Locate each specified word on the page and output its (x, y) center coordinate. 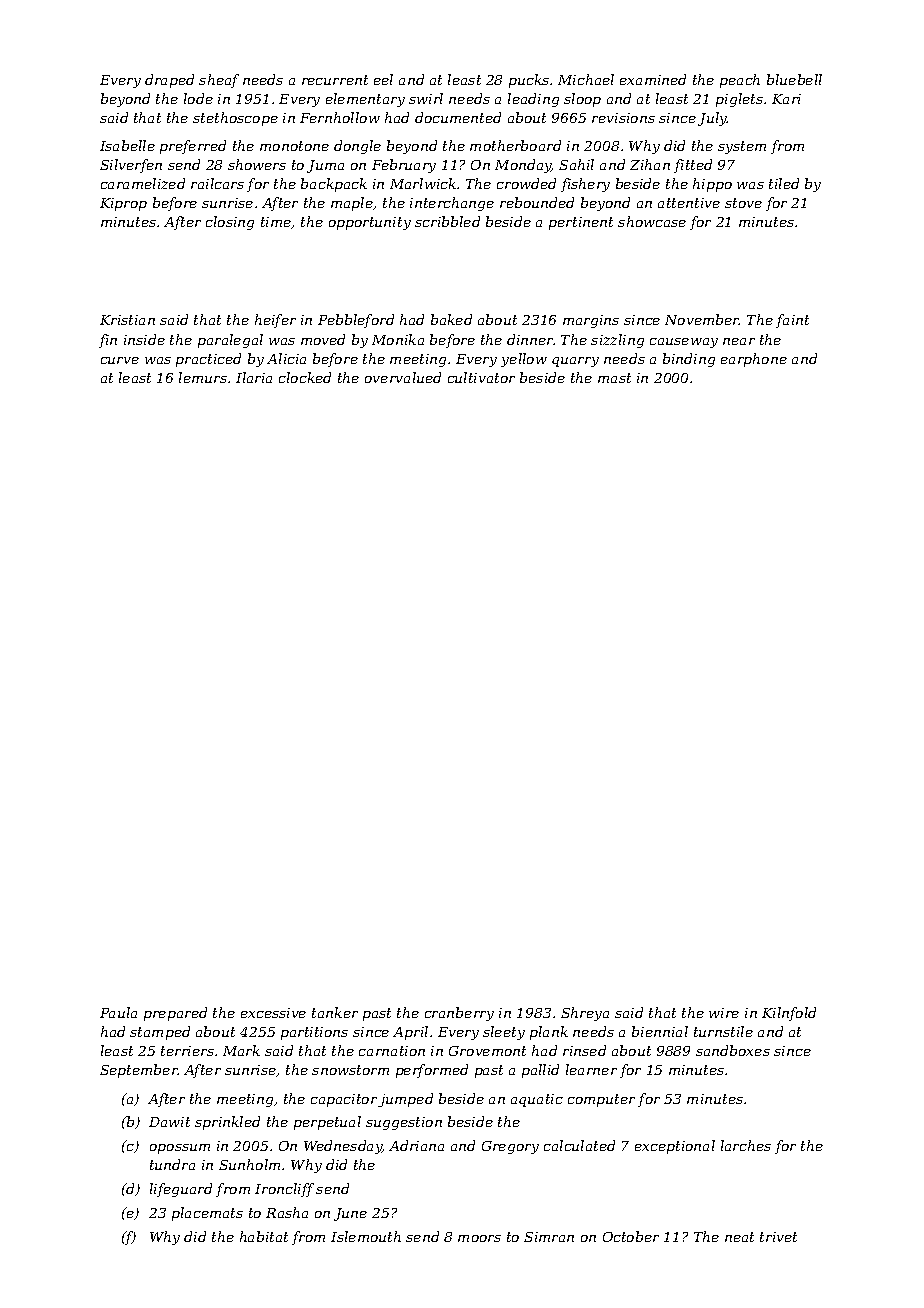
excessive (273, 1013)
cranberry (459, 1014)
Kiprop (123, 204)
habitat (264, 1236)
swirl (426, 98)
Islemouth (366, 1236)
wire (724, 1013)
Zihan (650, 164)
